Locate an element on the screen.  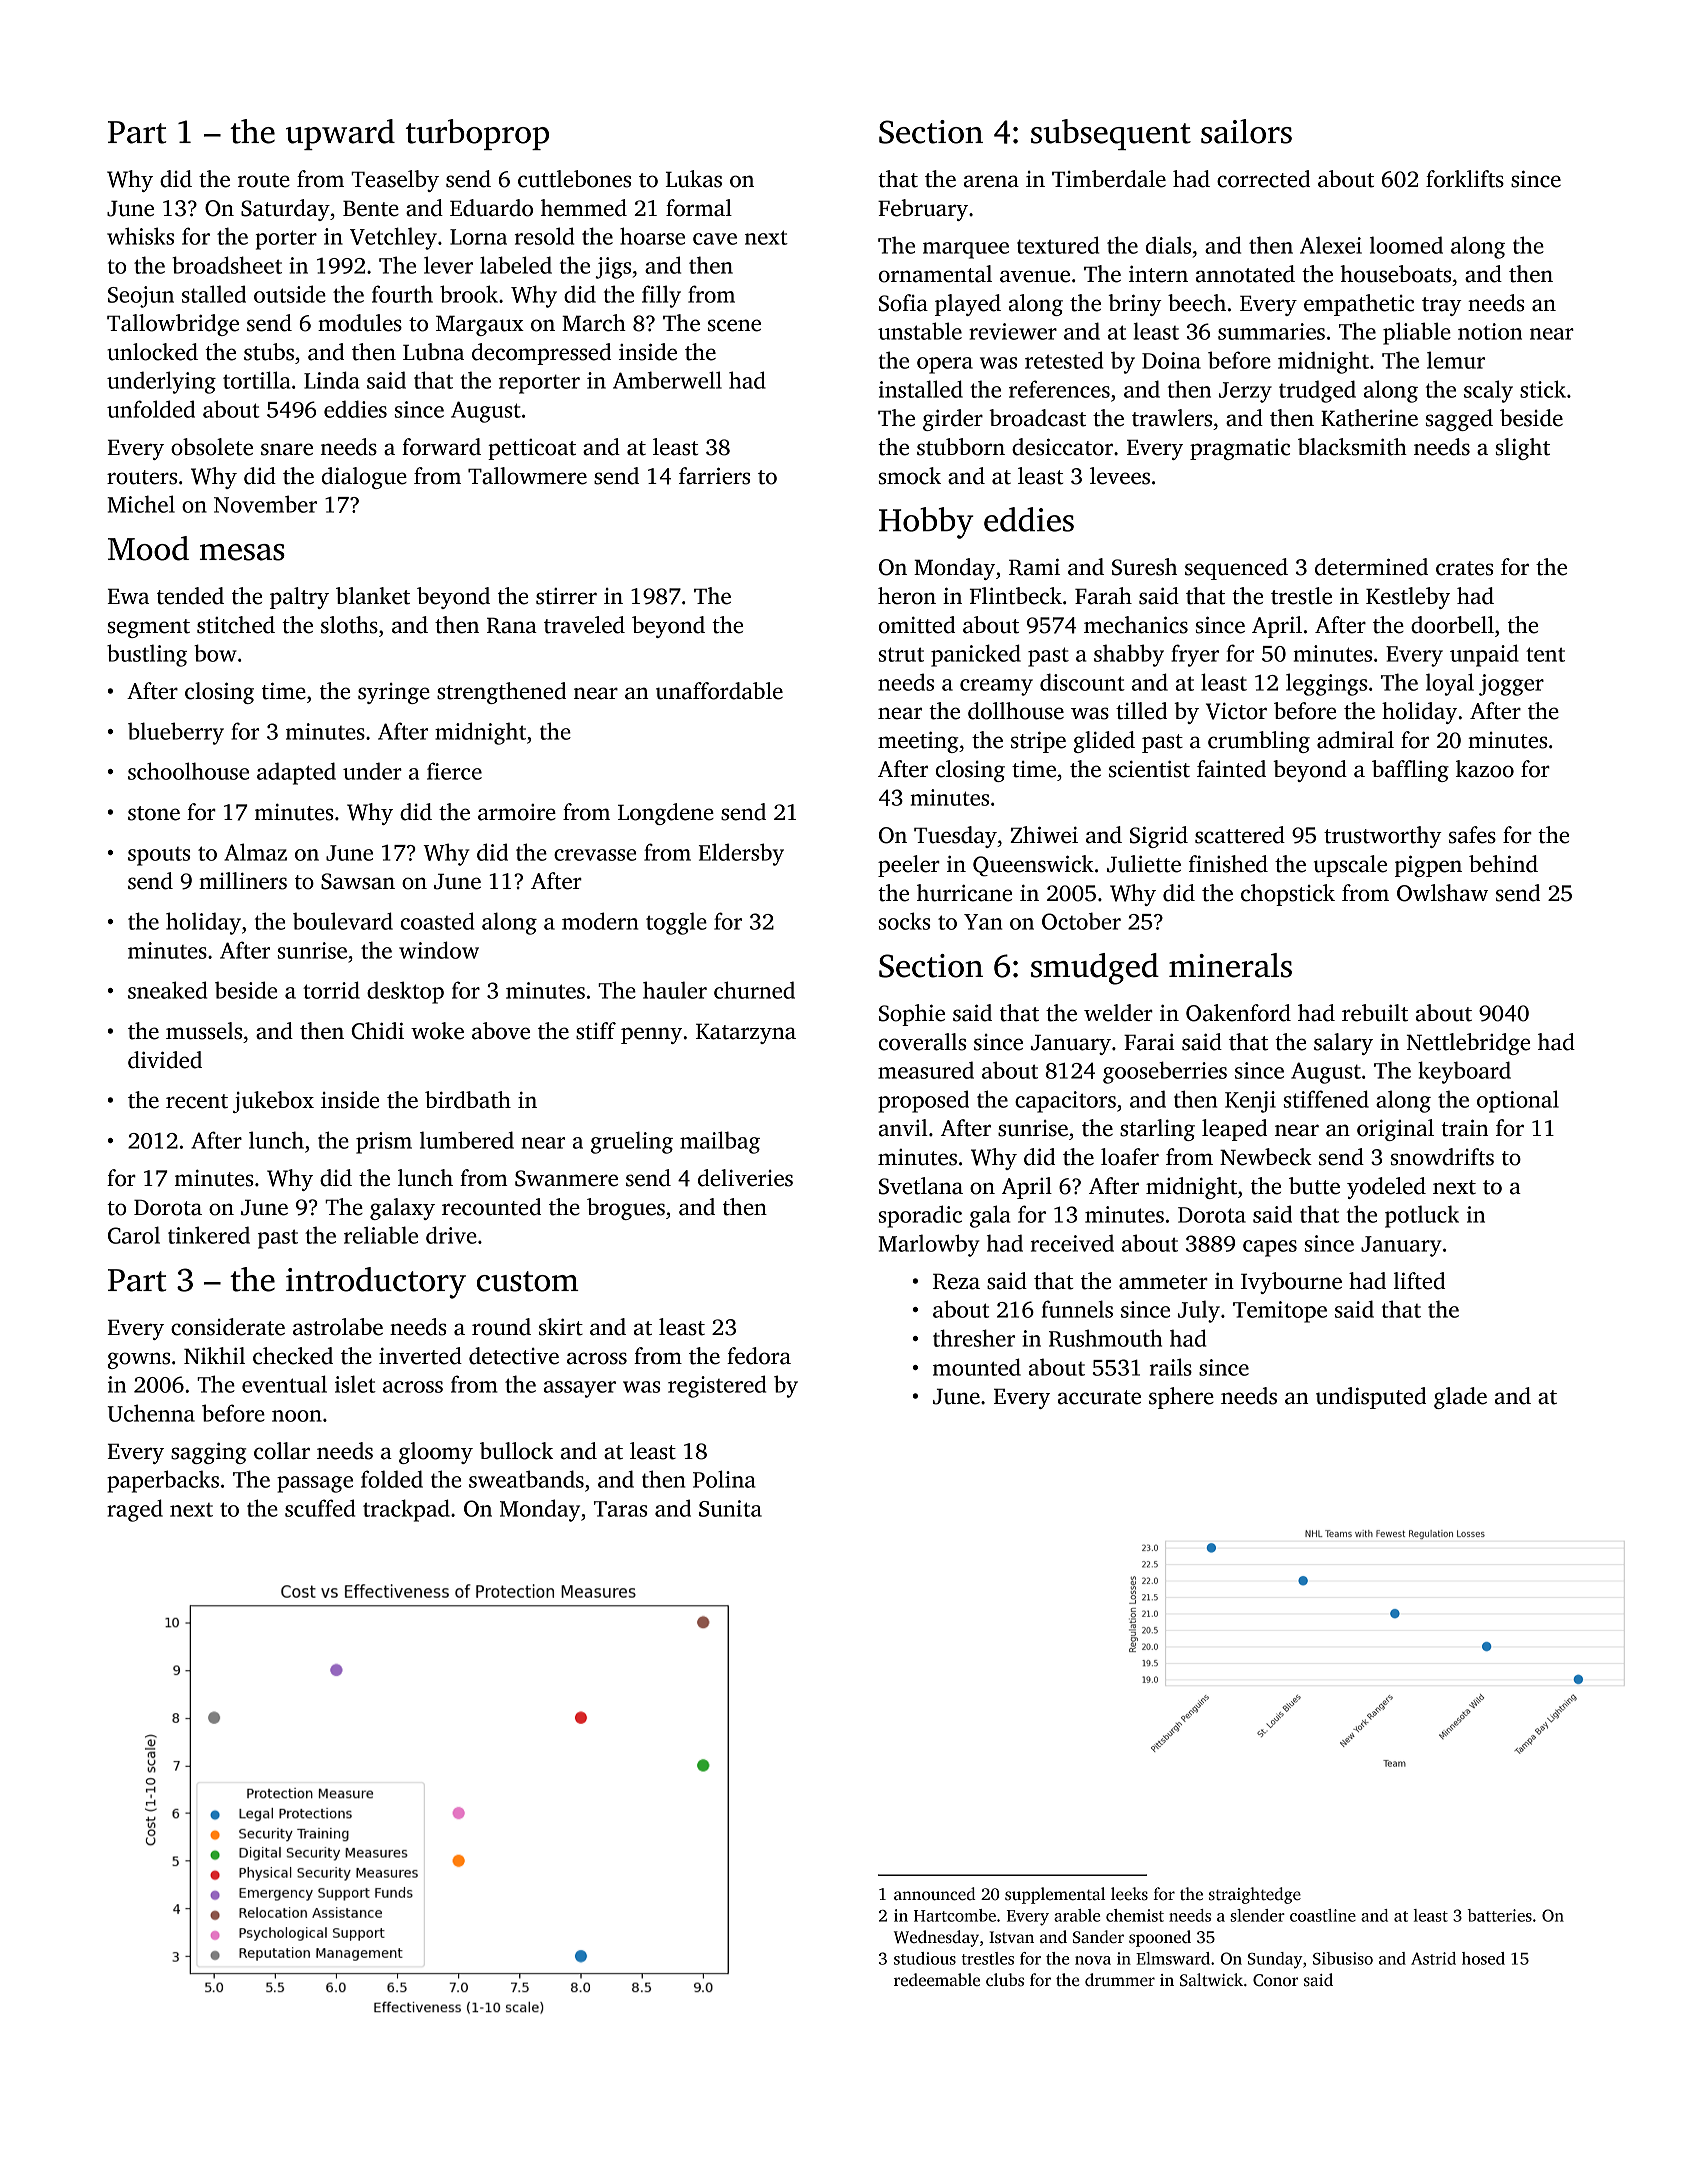
supplemental is located at coordinates (1055, 1895).
